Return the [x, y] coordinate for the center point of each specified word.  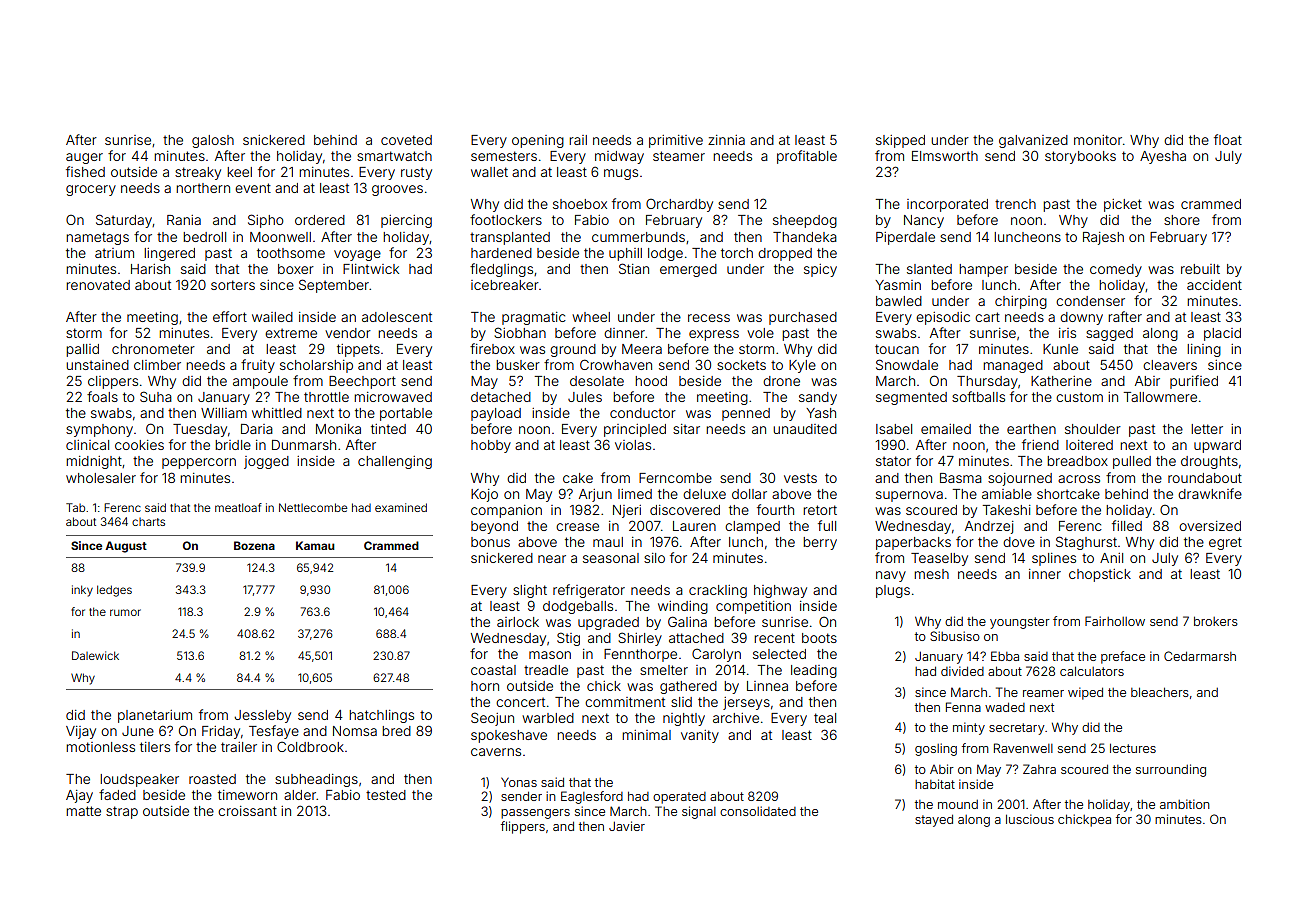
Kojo [484, 495]
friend [1040, 444]
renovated [98, 285]
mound [958, 804]
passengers [535, 814]
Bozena [254, 545]
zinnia [726, 140]
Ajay [79, 796]
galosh [213, 141]
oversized [1210, 526]
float [1228, 139]
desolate [597, 381]
